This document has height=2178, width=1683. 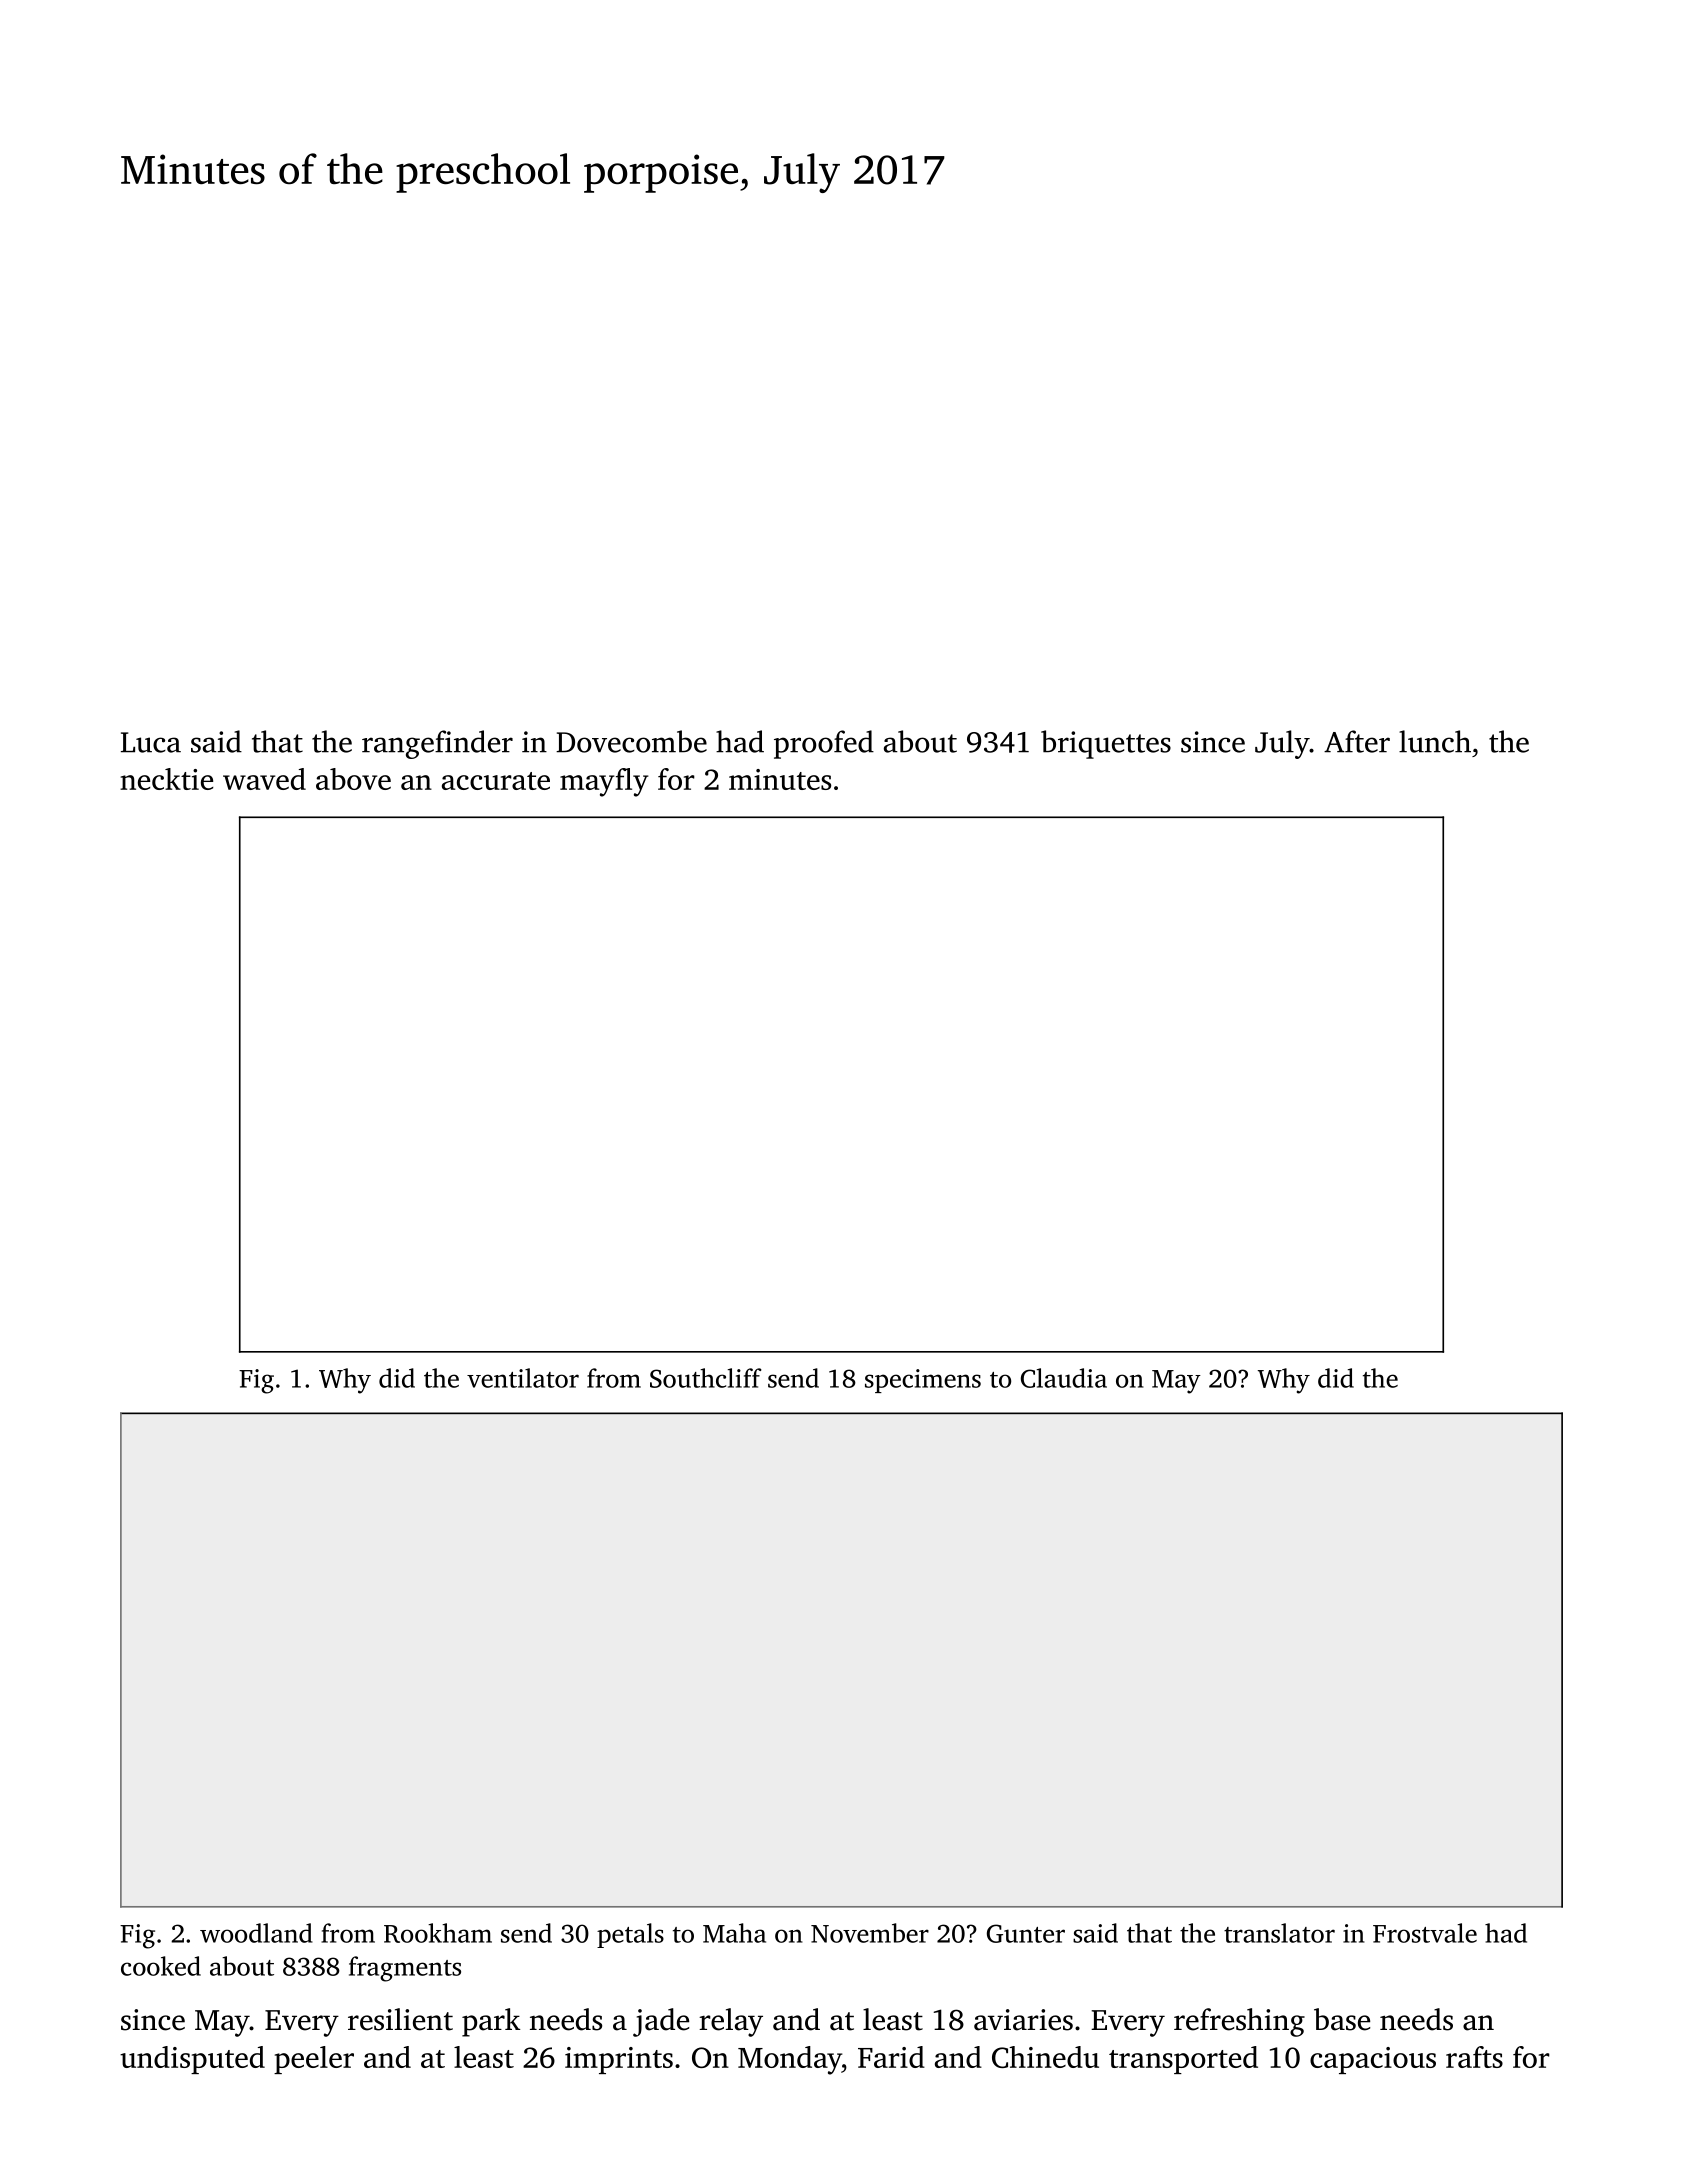 What do you see at coordinates (1064, 1378) in the document?
I see `Claudia` at bounding box center [1064, 1378].
